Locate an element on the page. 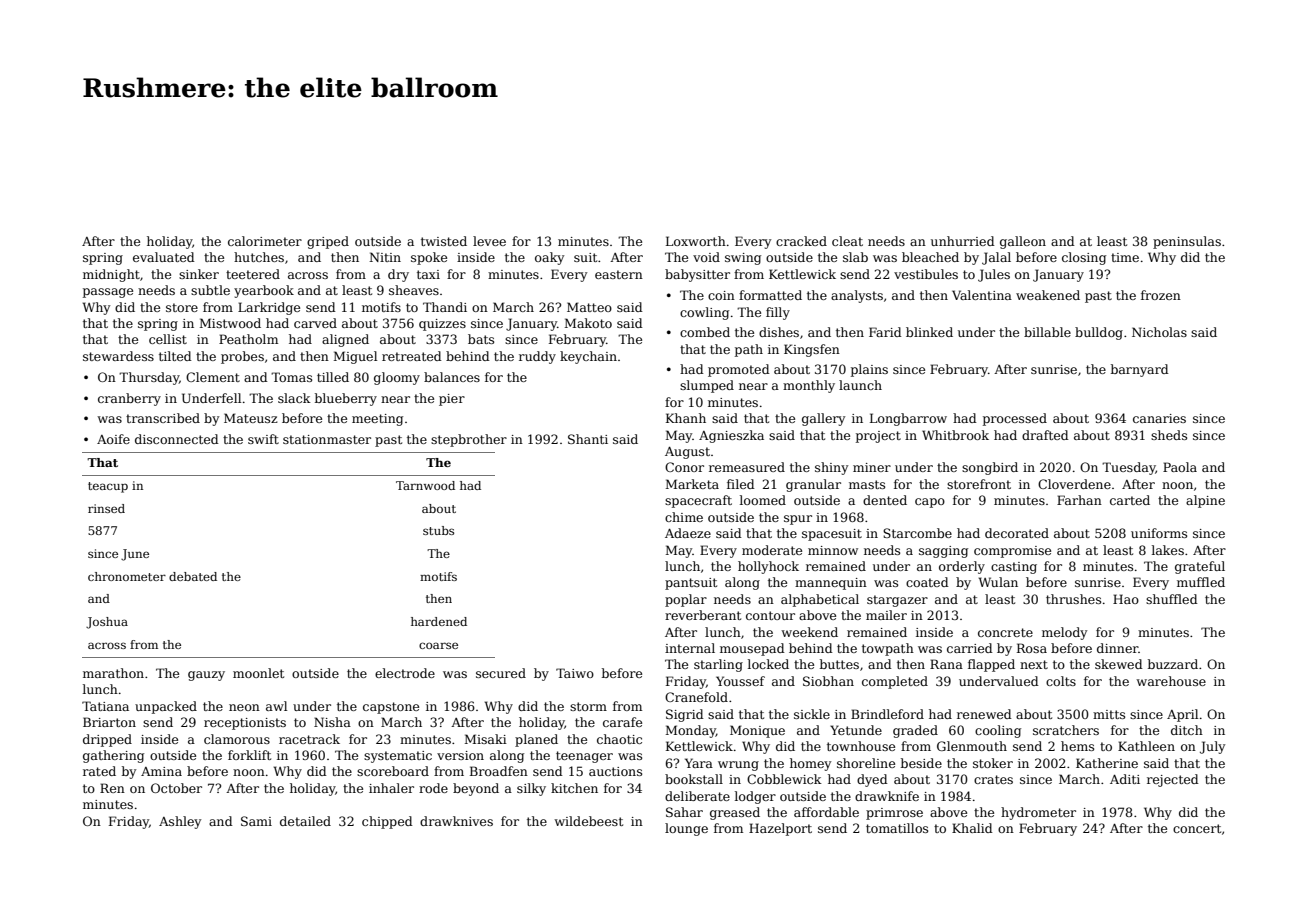  mitts is located at coordinates (1109, 714).
